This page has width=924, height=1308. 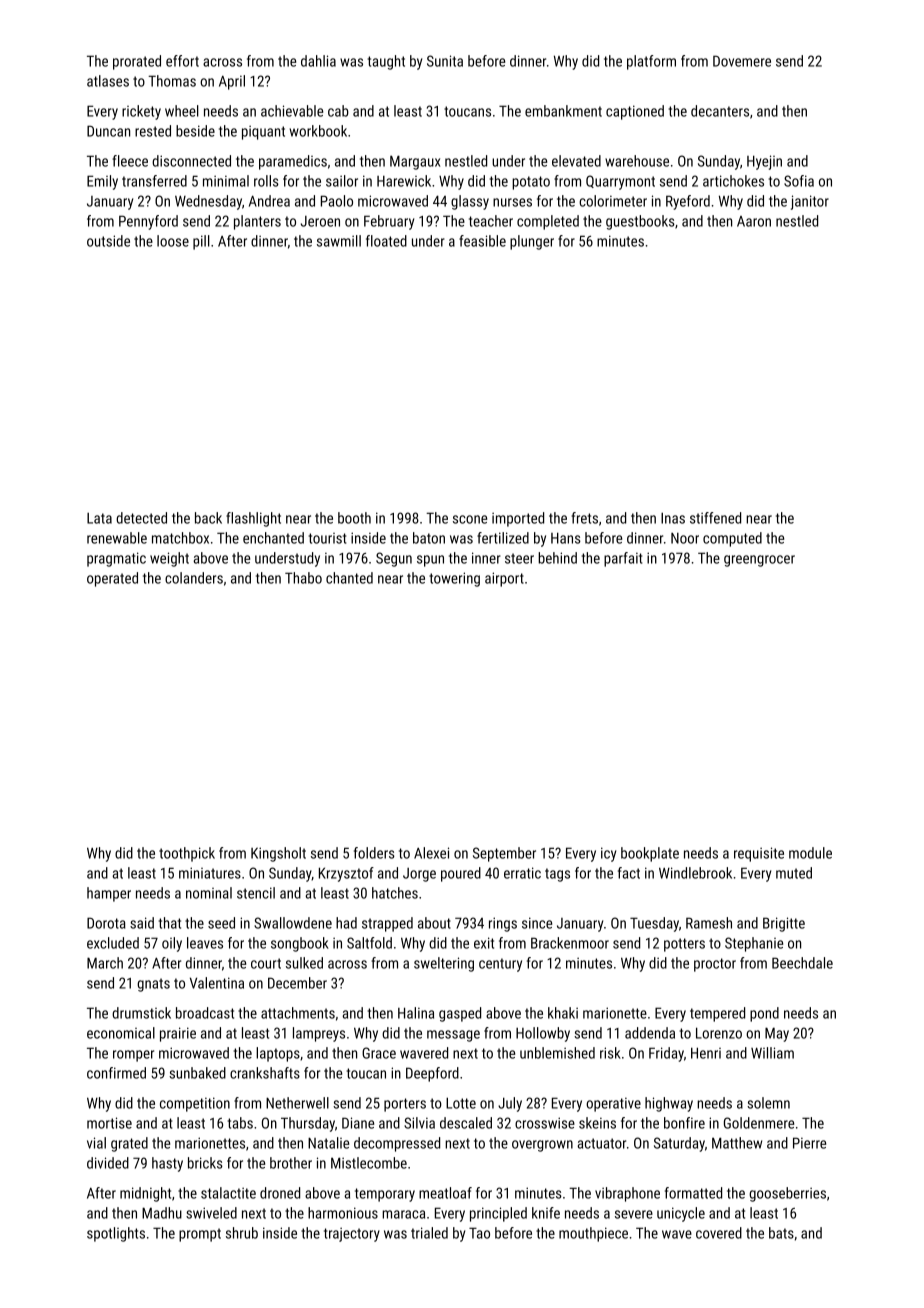 What do you see at coordinates (173, 241) in the page?
I see `loose` at bounding box center [173, 241].
